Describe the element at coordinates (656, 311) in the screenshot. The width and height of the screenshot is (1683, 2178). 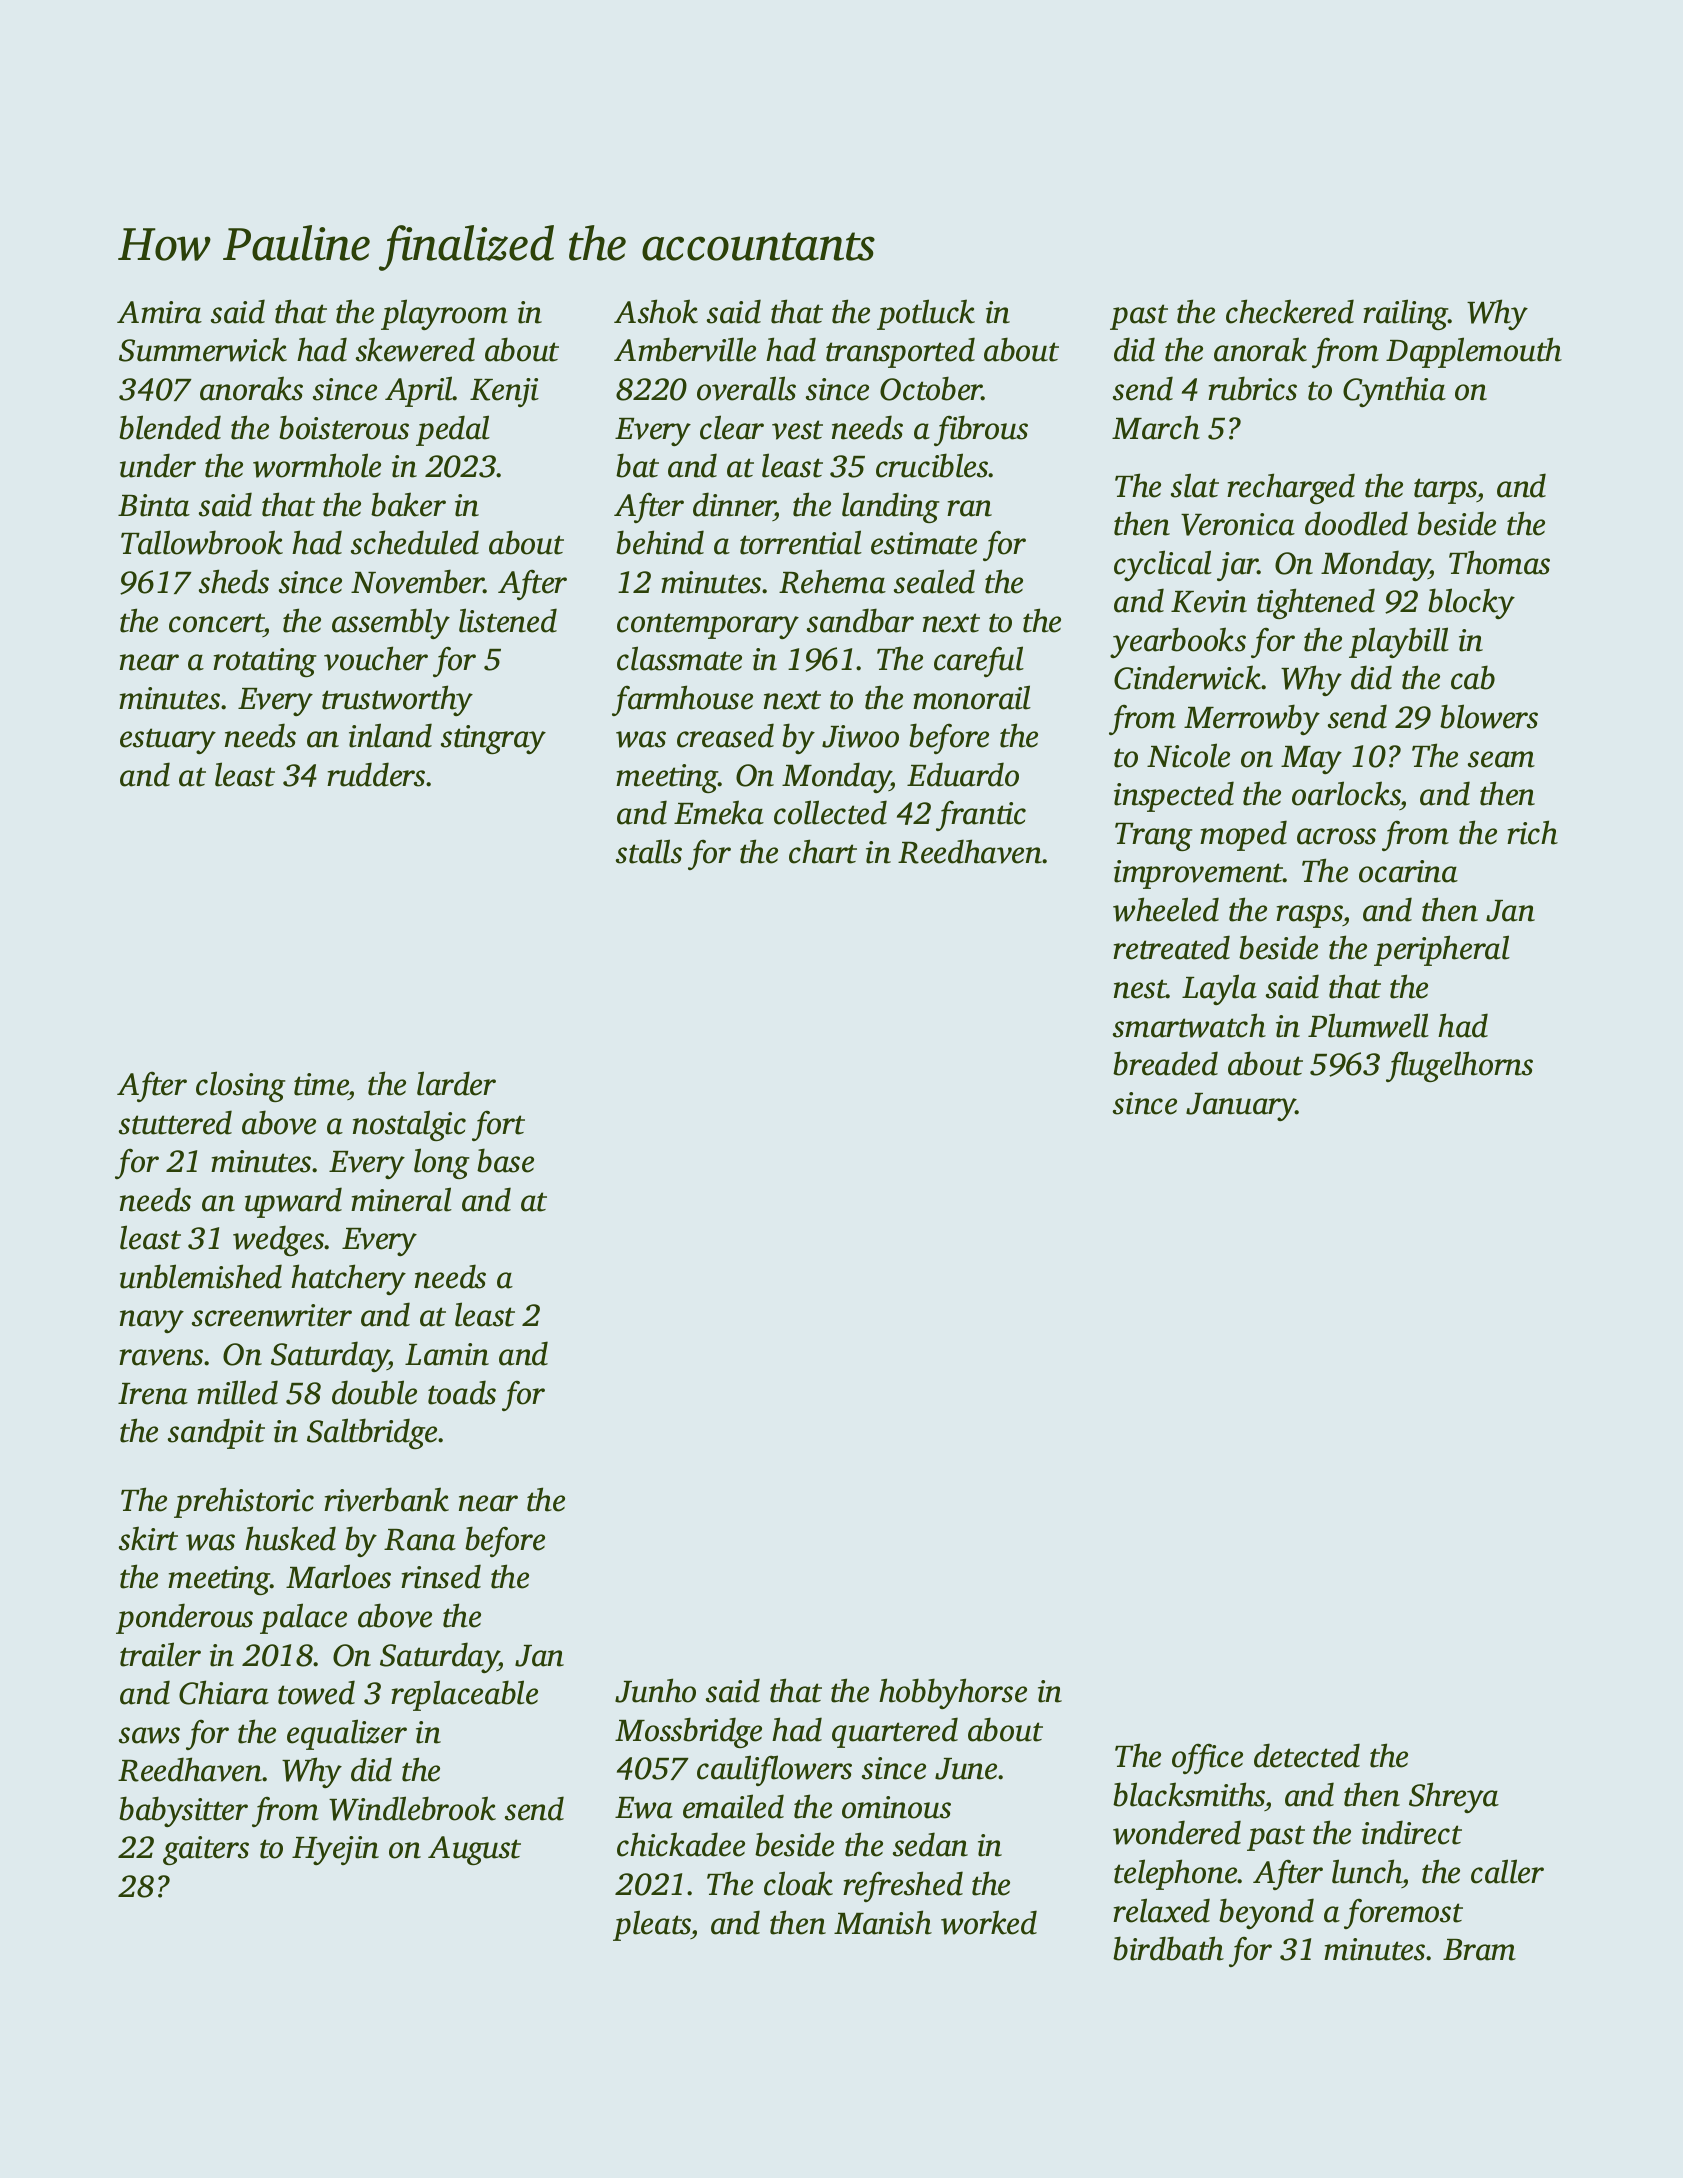
I see `Ashok` at that location.
